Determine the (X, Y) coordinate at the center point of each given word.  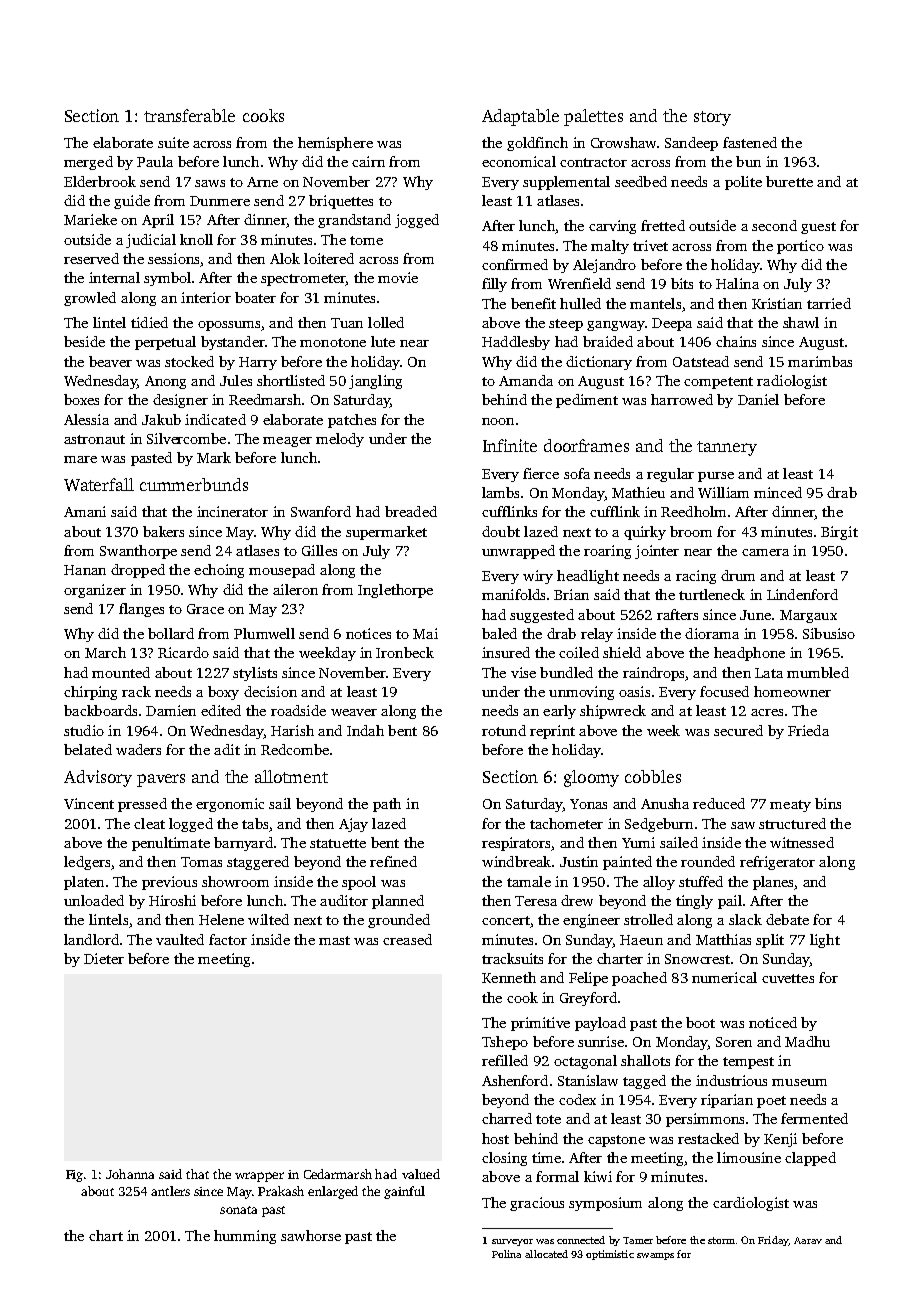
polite (743, 183)
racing (696, 577)
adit (227, 749)
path (387, 805)
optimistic (610, 1255)
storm (721, 1240)
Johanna (130, 1174)
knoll (196, 239)
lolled (386, 322)
